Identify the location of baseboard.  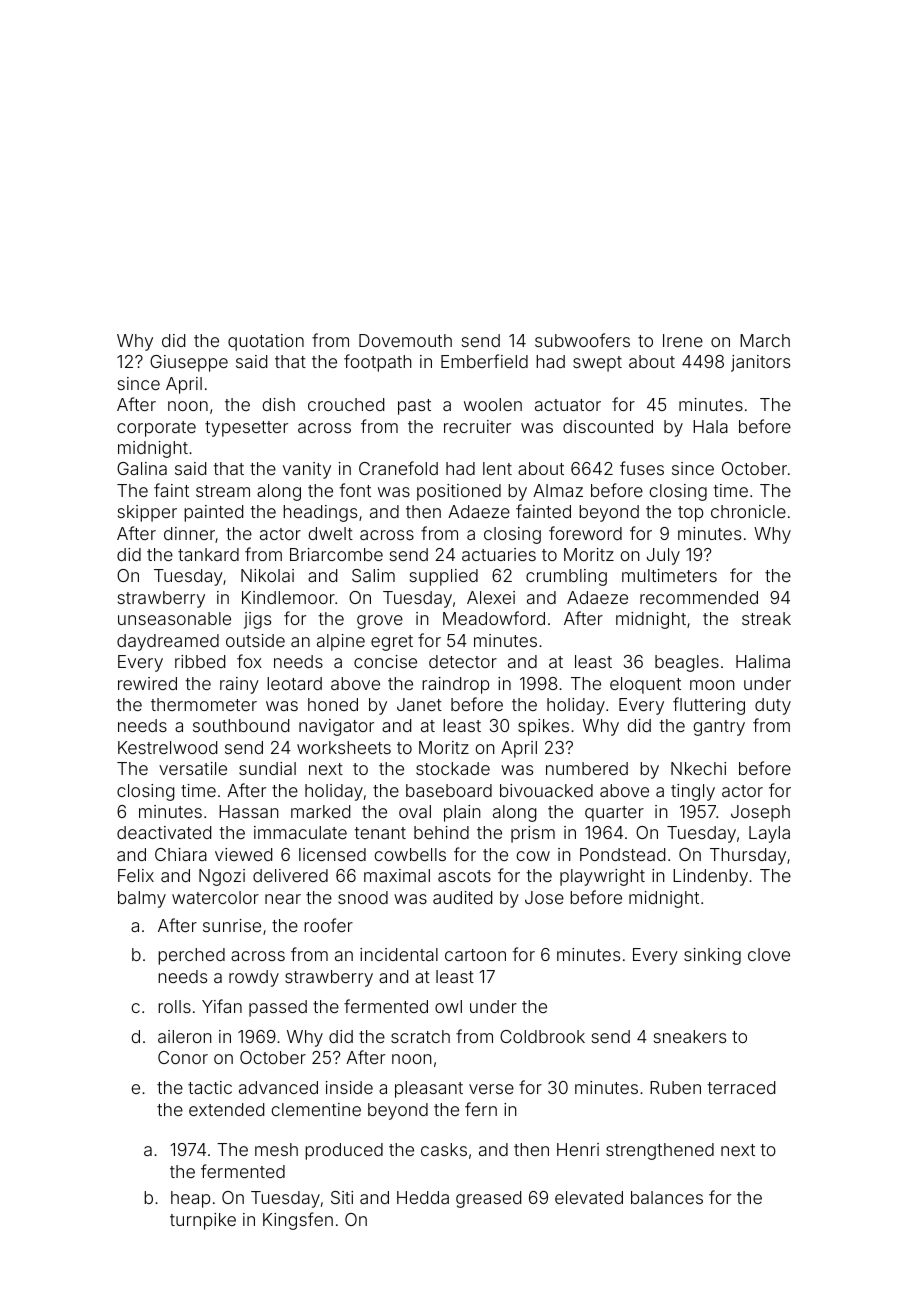
(449, 790).
